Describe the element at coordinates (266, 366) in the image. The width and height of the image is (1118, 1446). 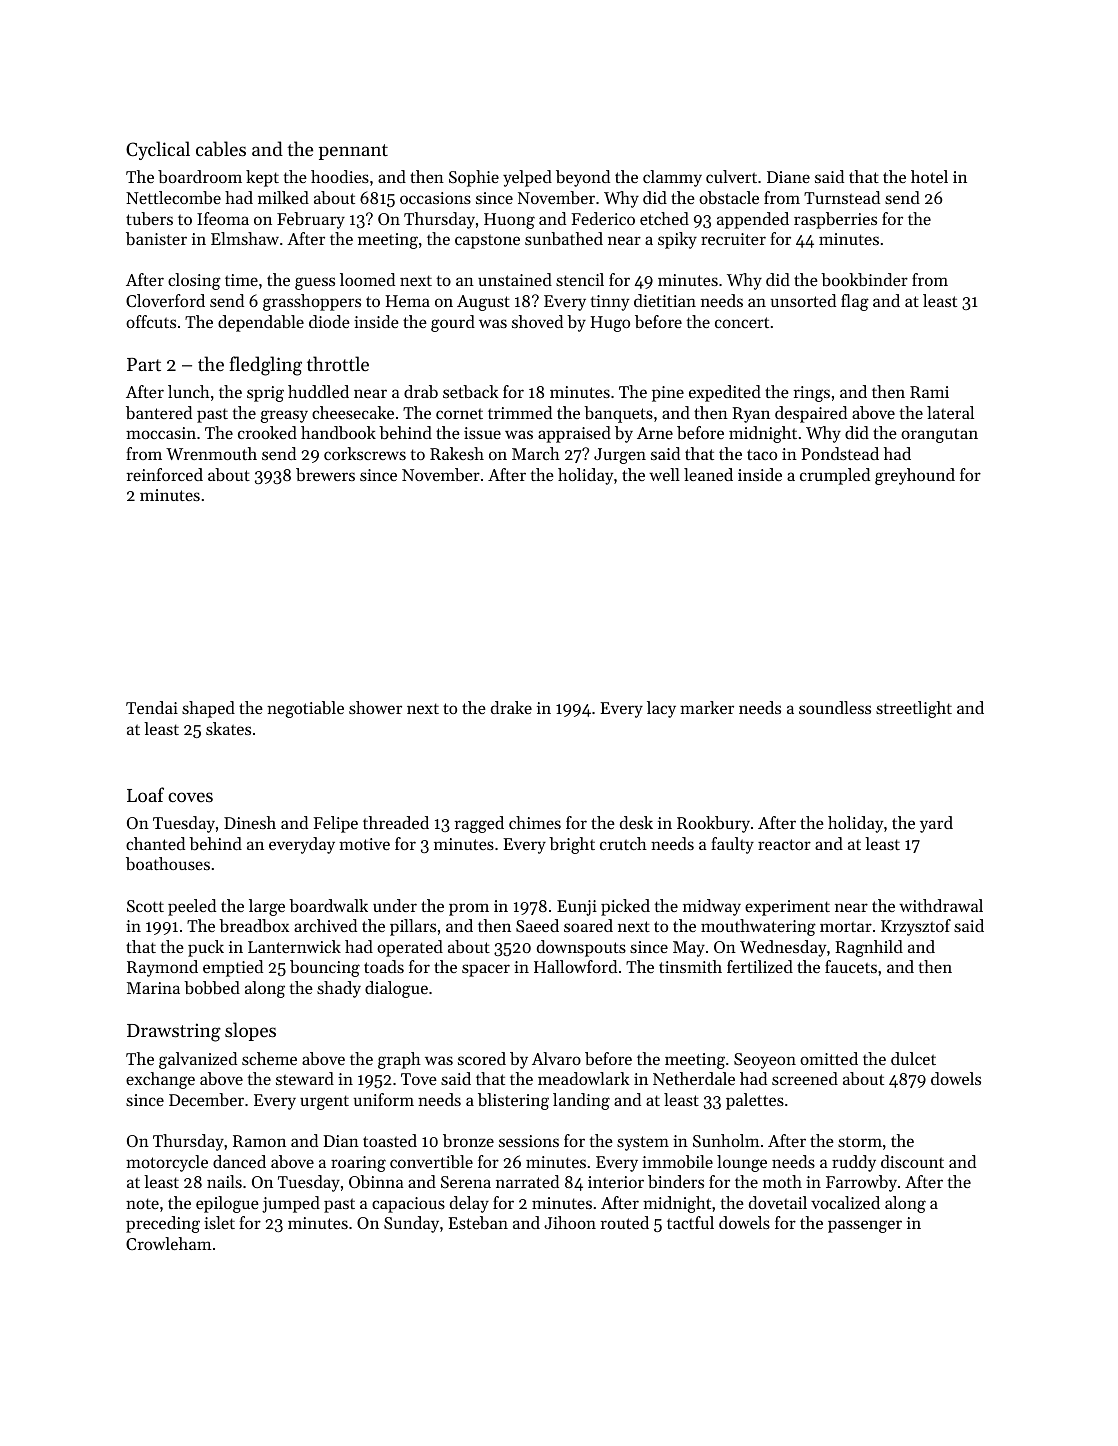
I see `fledgling` at that location.
